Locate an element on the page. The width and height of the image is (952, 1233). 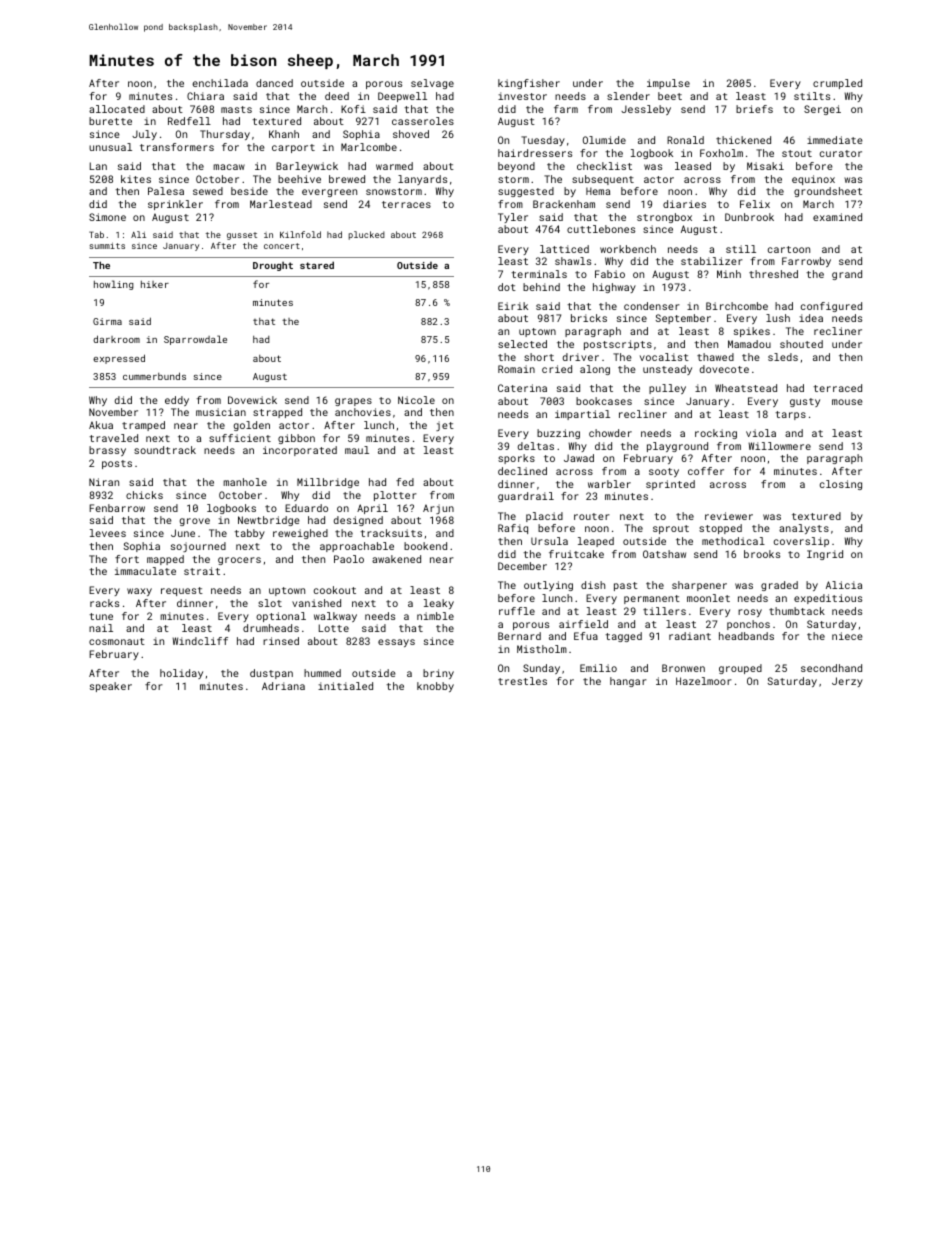
vocalist is located at coordinates (664, 357).
